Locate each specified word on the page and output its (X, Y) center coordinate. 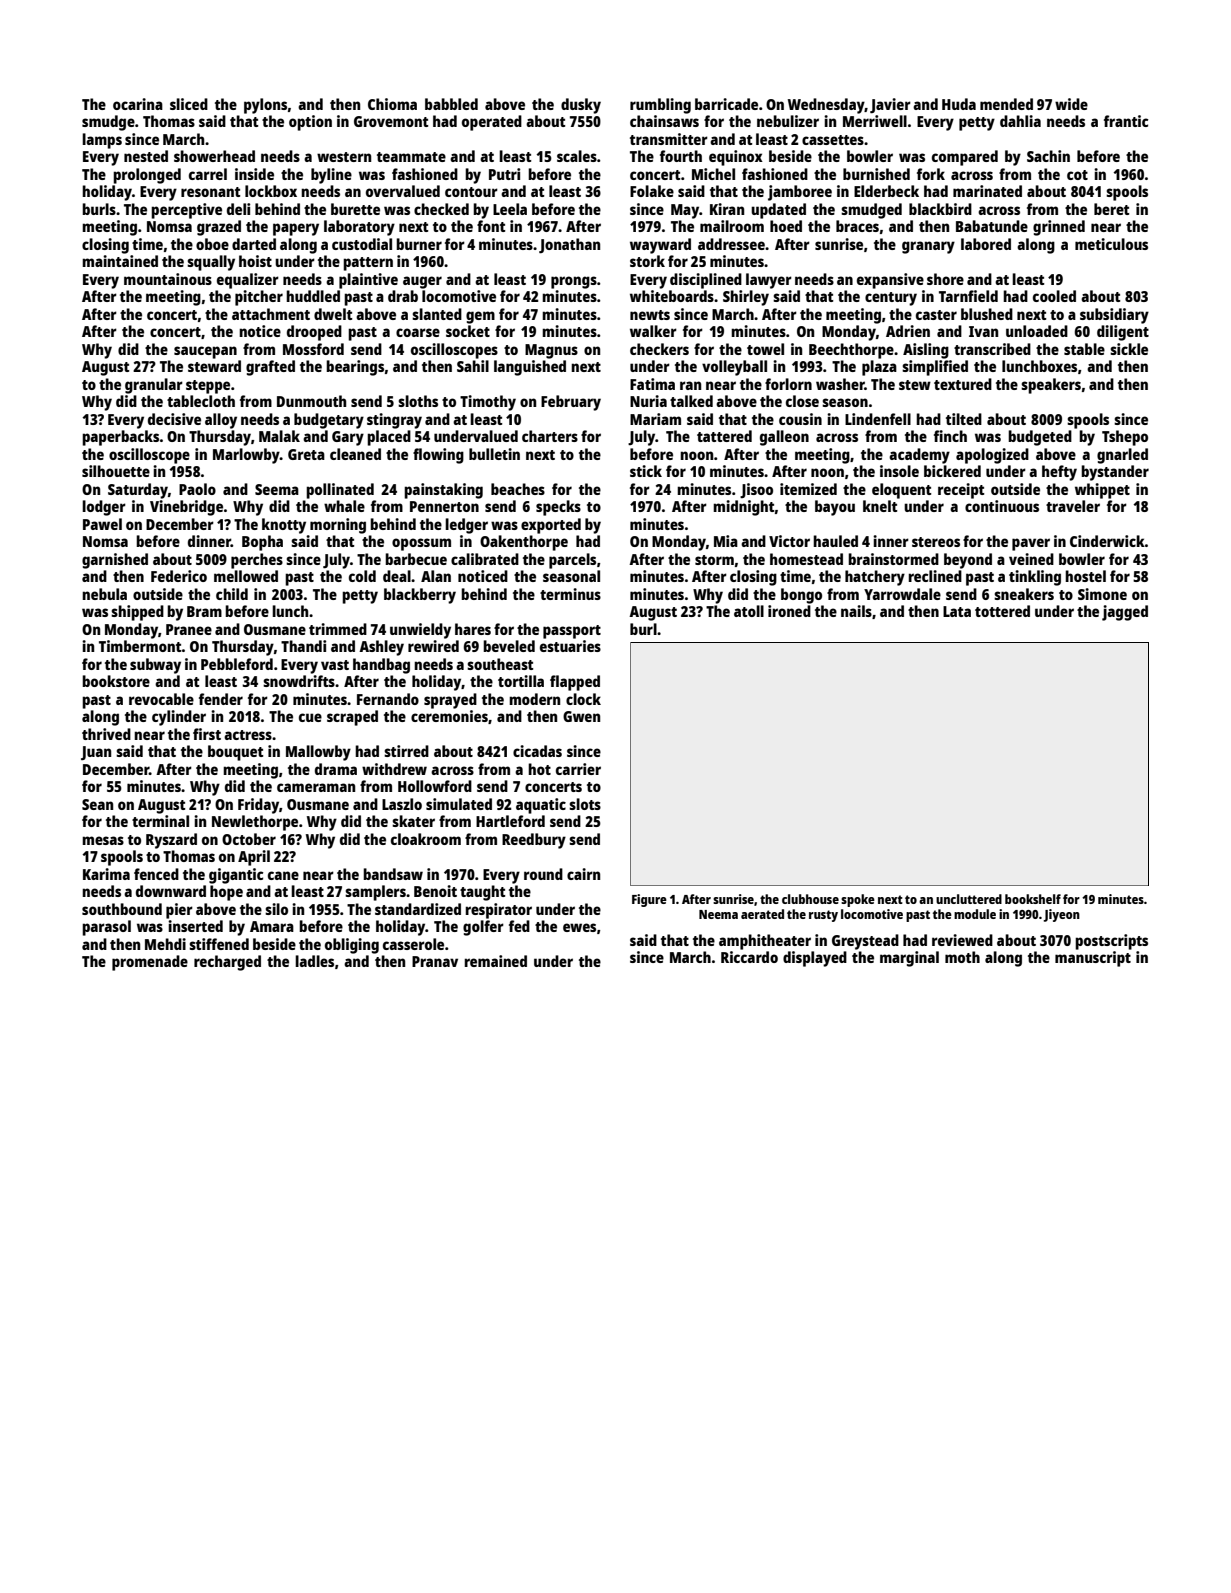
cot (1077, 175)
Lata (957, 611)
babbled (451, 104)
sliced (189, 104)
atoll (749, 611)
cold (362, 576)
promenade (150, 963)
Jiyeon (1061, 915)
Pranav (435, 961)
